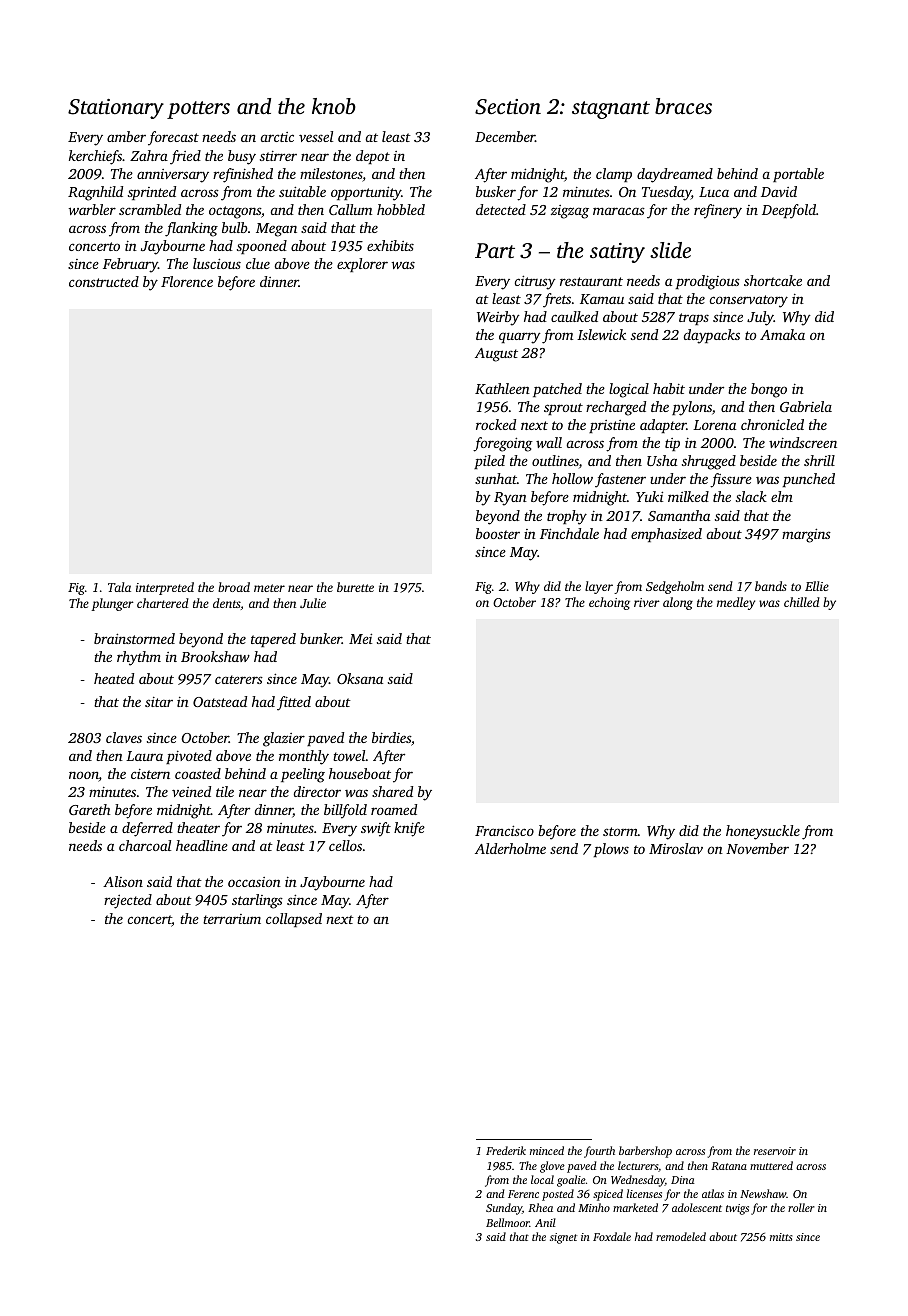  What do you see at coordinates (681, 1236) in the page?
I see `remodeled` at bounding box center [681, 1236].
